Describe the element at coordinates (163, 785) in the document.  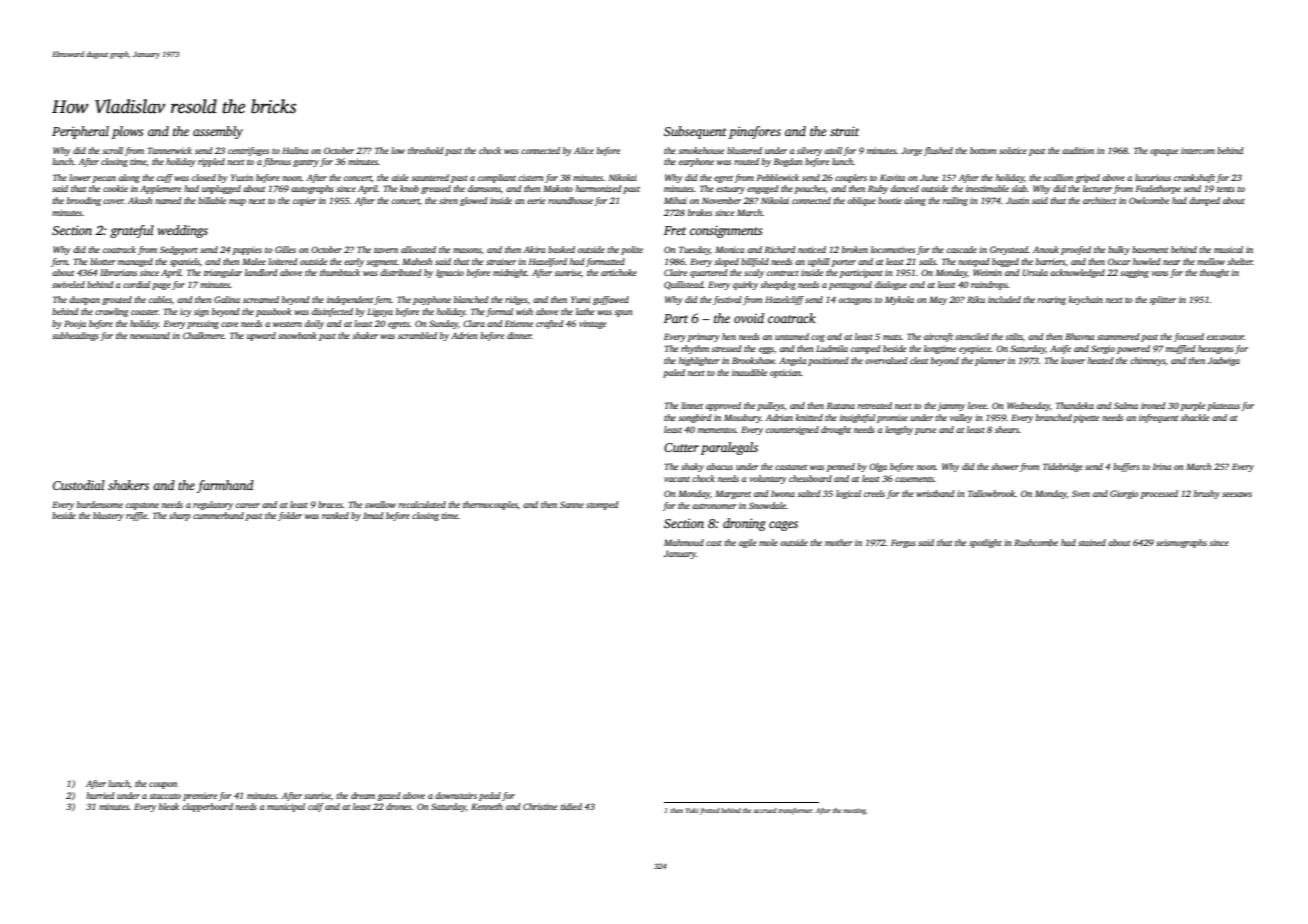
I see `coupon` at that location.
